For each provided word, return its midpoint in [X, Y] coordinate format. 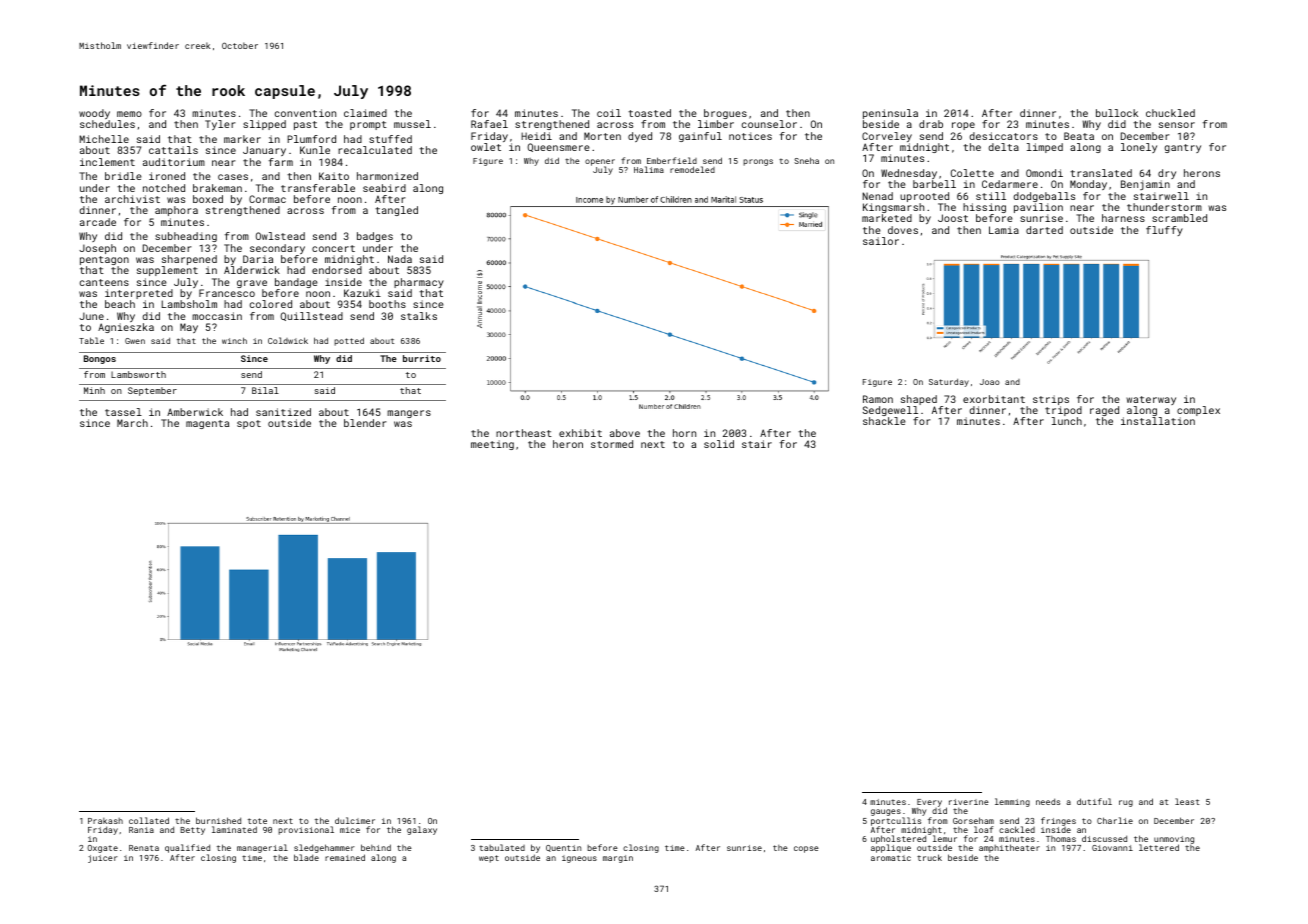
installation [1158, 421]
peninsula [890, 114]
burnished [218, 820]
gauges [886, 812]
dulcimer [355, 820]
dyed [640, 137]
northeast [524, 433]
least [1187, 801]
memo [129, 114]
